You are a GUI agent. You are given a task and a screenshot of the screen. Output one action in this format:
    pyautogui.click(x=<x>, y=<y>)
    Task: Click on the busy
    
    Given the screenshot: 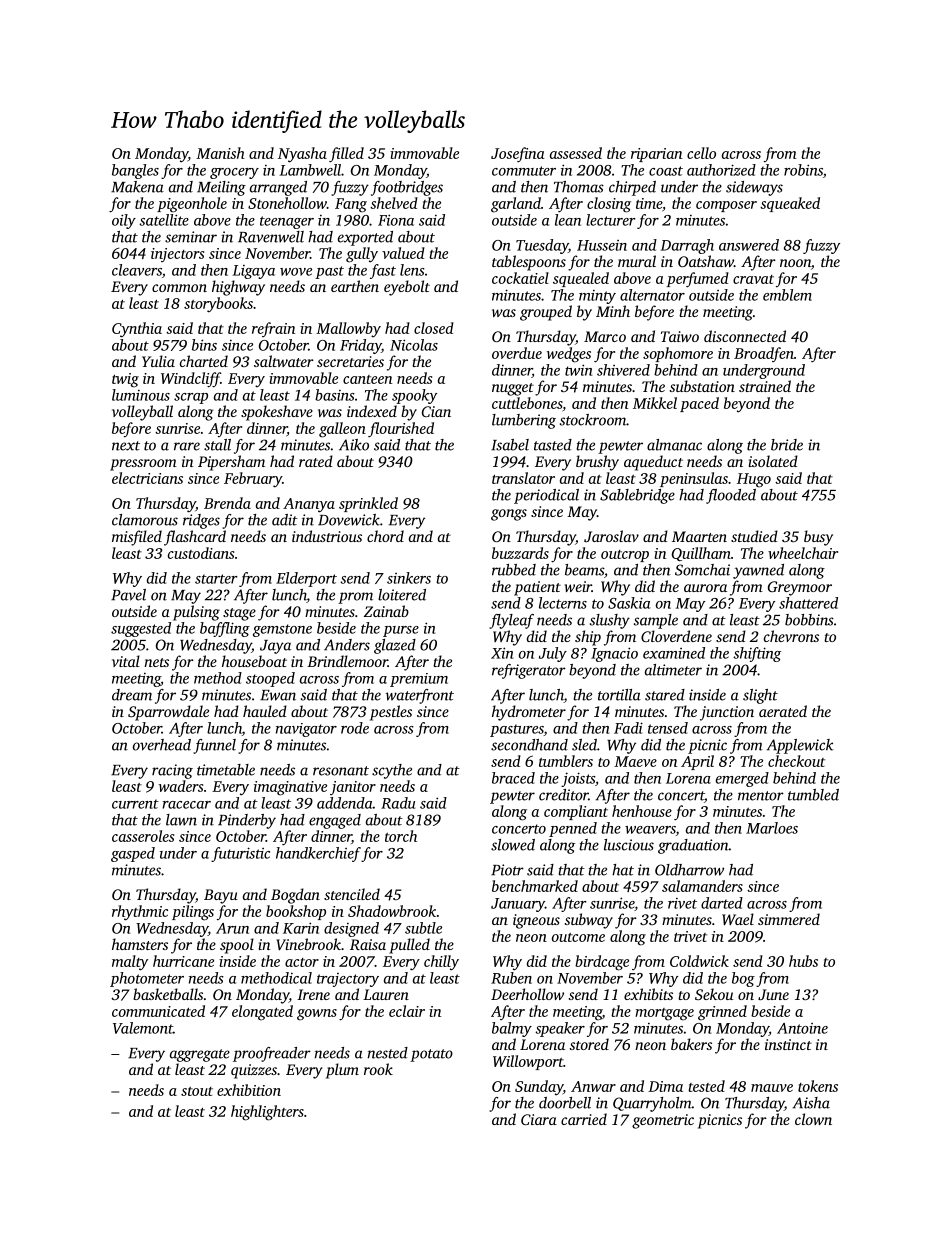 What is the action you would take?
    pyautogui.click(x=818, y=538)
